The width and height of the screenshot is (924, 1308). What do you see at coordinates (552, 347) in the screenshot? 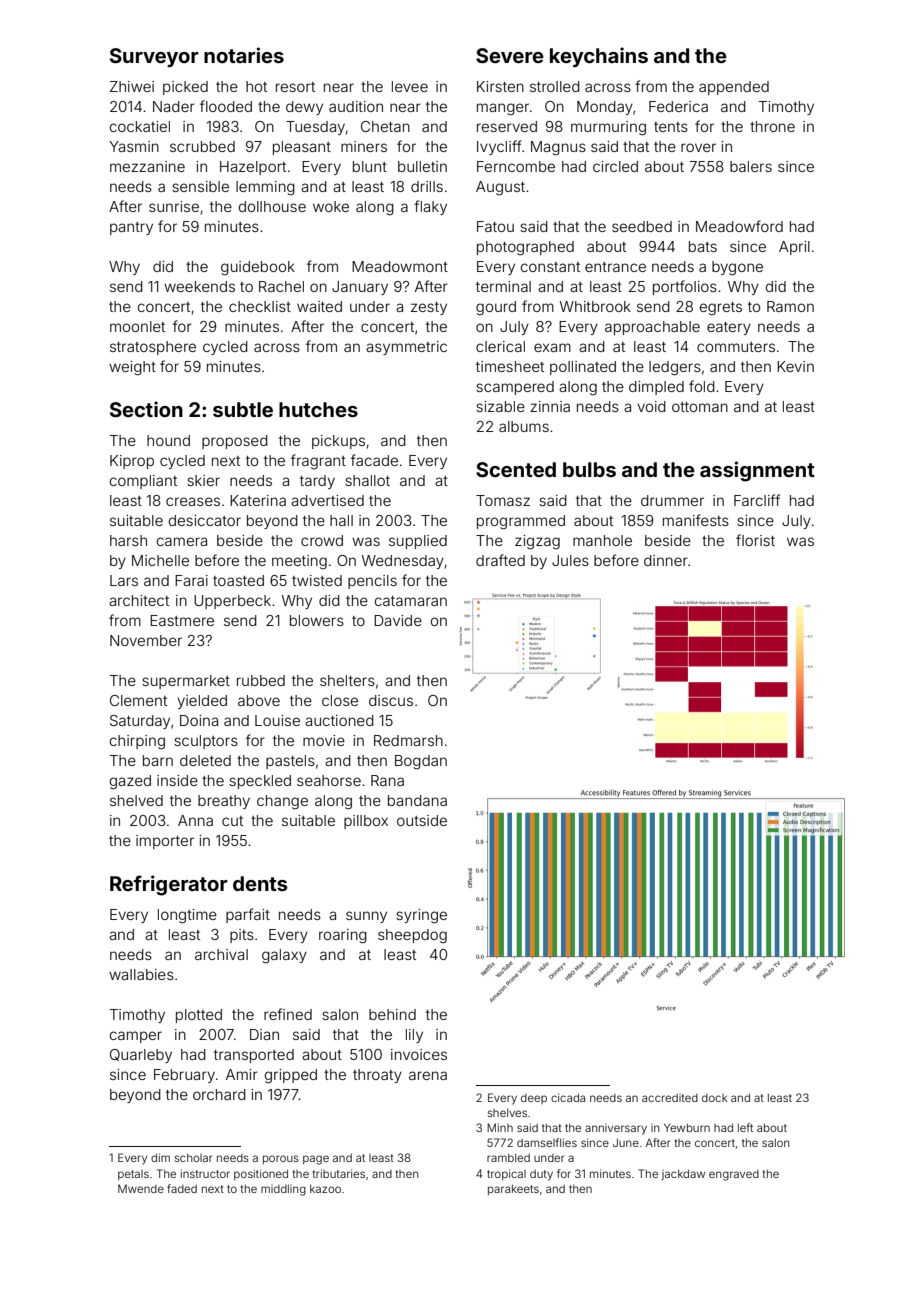
I see `exam` at bounding box center [552, 347].
